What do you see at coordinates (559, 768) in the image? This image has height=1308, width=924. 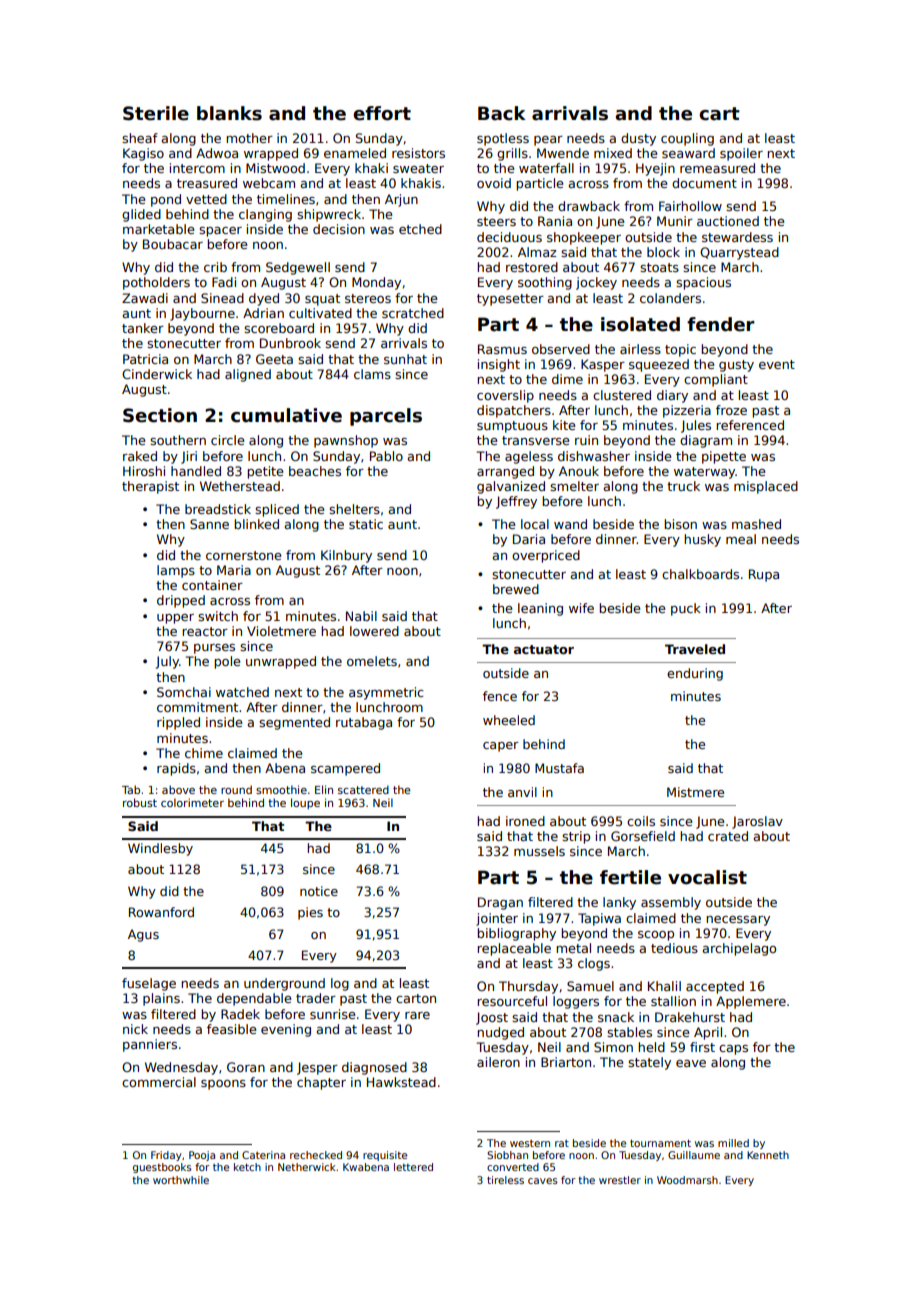 I see `Mustafa` at bounding box center [559, 768].
